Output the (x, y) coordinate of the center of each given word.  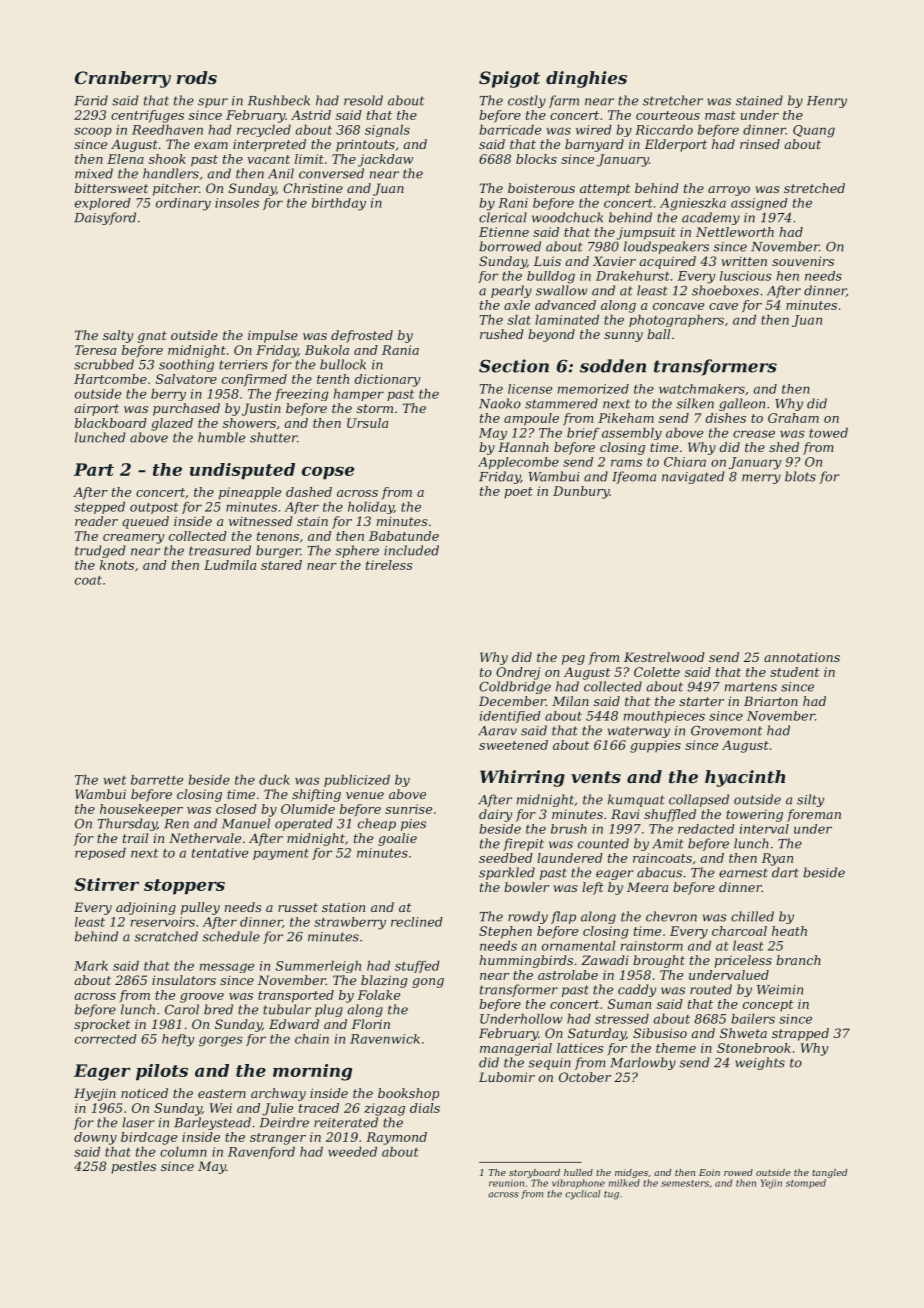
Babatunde (404, 536)
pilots (162, 1072)
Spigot (509, 79)
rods (197, 77)
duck (274, 780)
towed (828, 433)
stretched (814, 188)
